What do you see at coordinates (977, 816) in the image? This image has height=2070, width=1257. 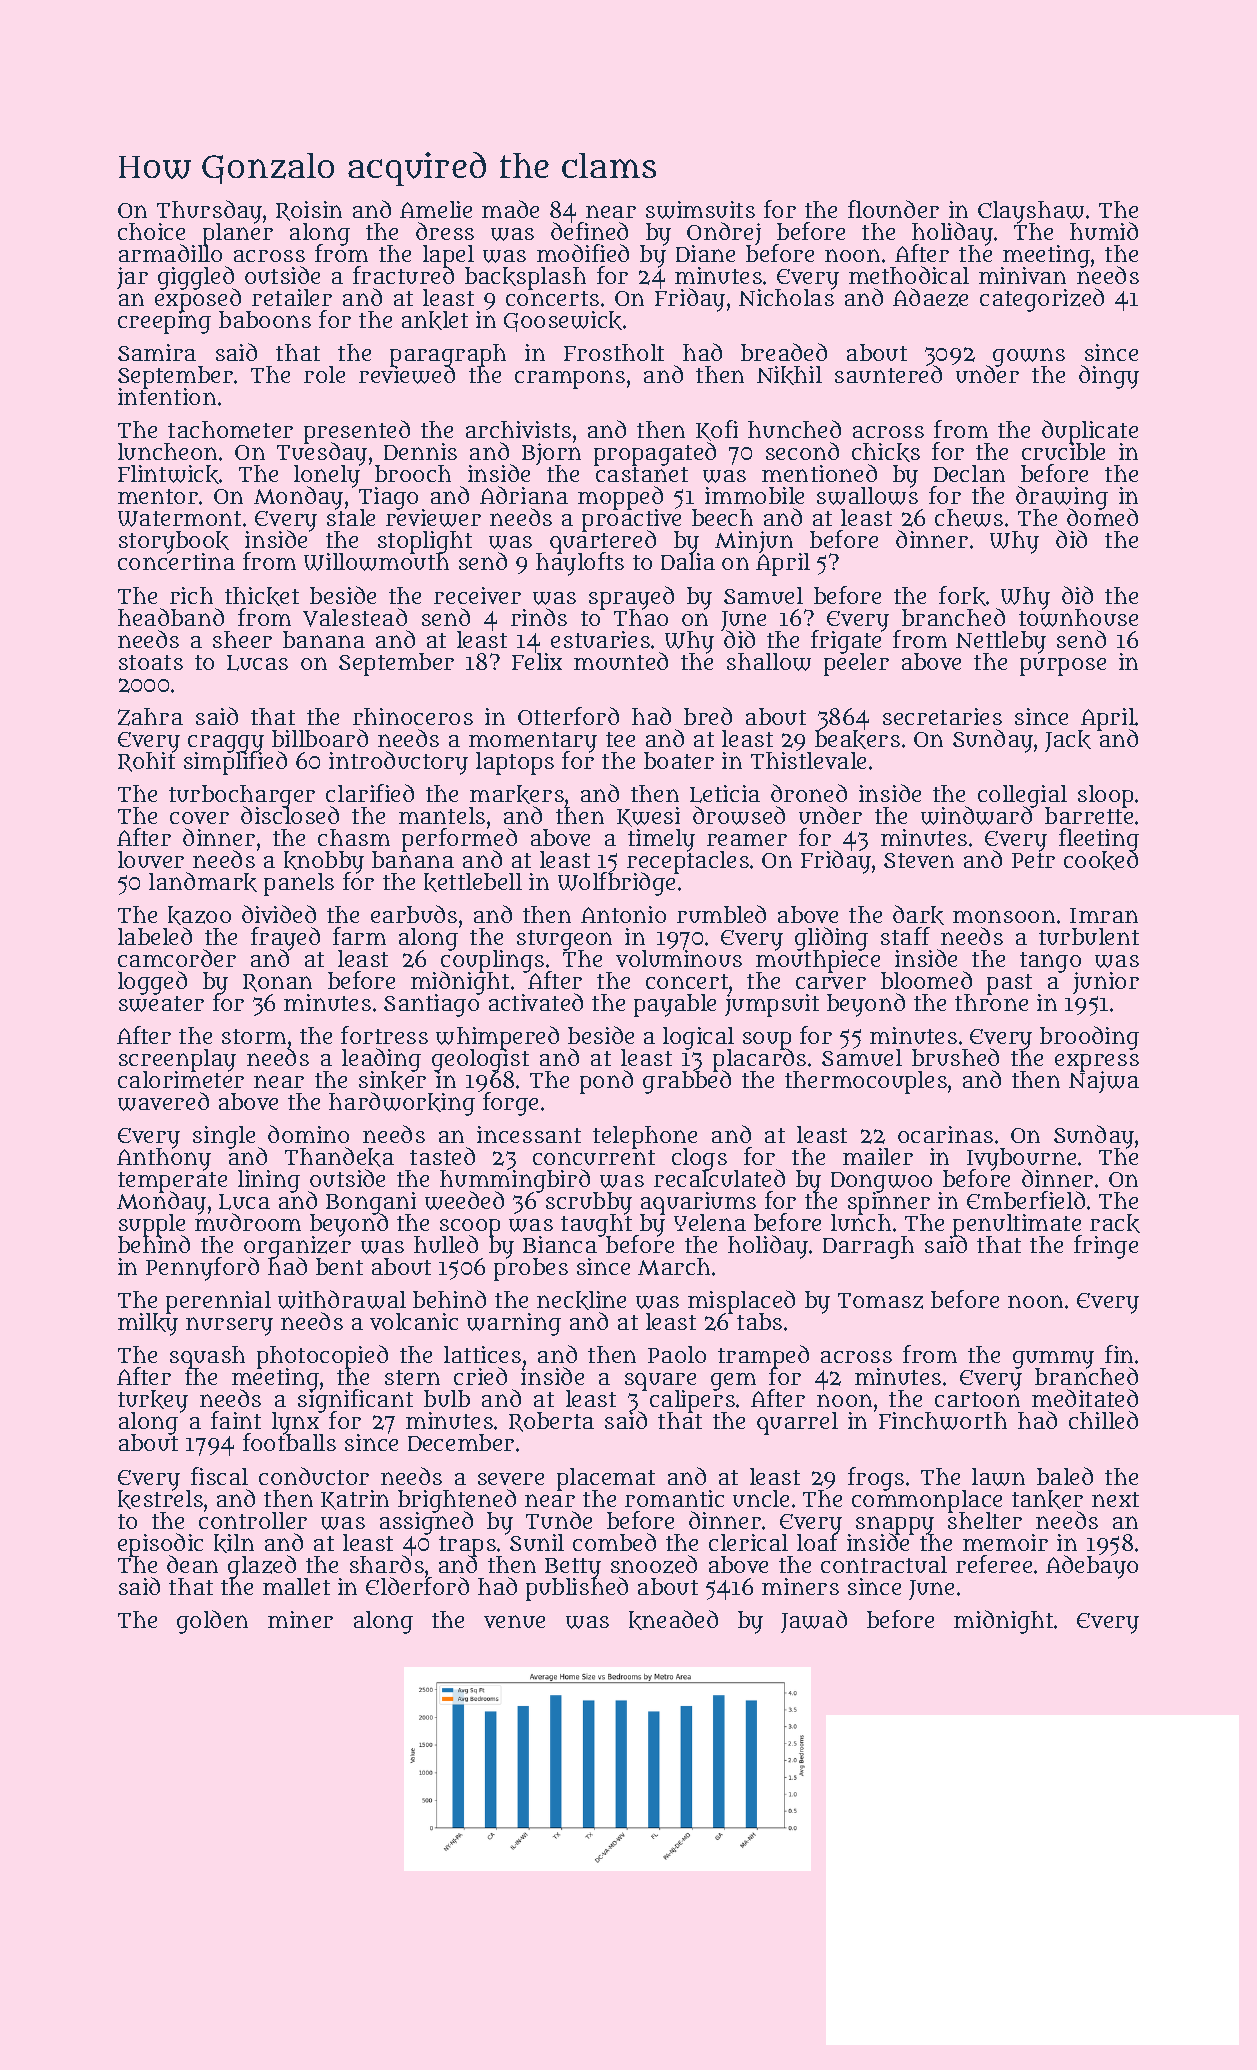 I see `windward` at bounding box center [977, 816].
